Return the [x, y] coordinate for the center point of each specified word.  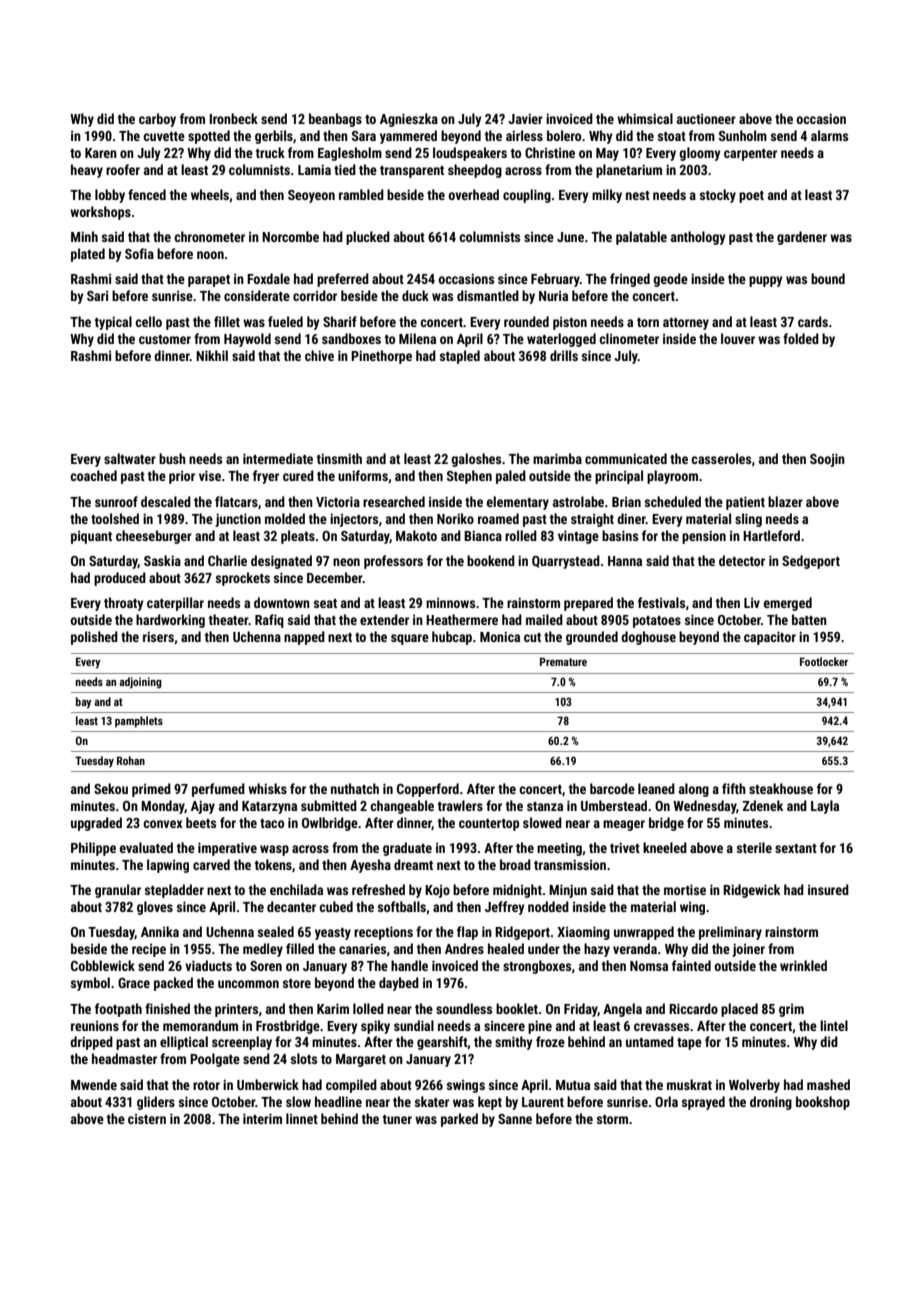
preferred [343, 280]
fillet [227, 321]
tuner [397, 1119]
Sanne [515, 1119]
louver [738, 338]
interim [262, 1118]
